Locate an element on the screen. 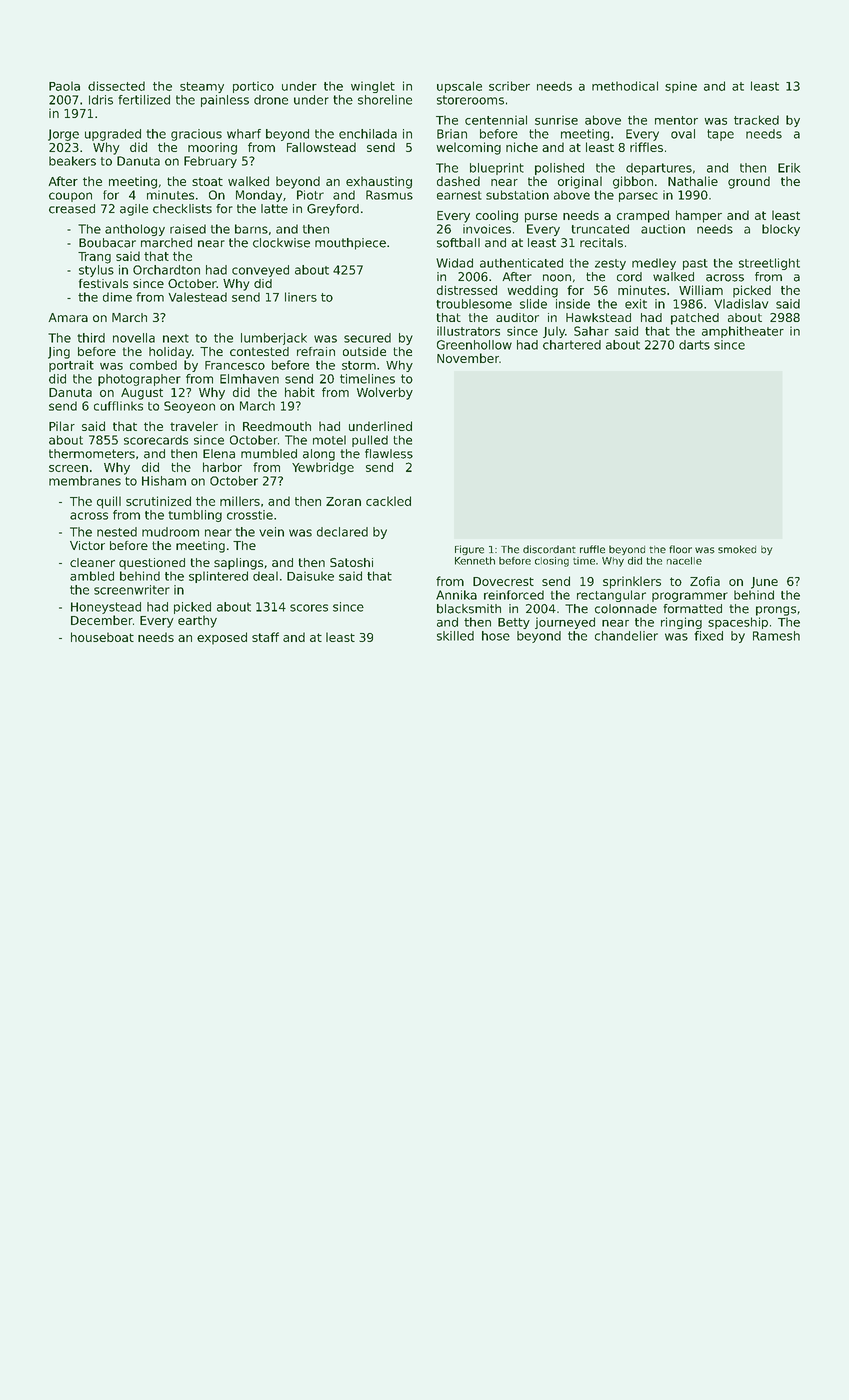 This screenshot has height=1400, width=849. chandelier is located at coordinates (626, 636).
